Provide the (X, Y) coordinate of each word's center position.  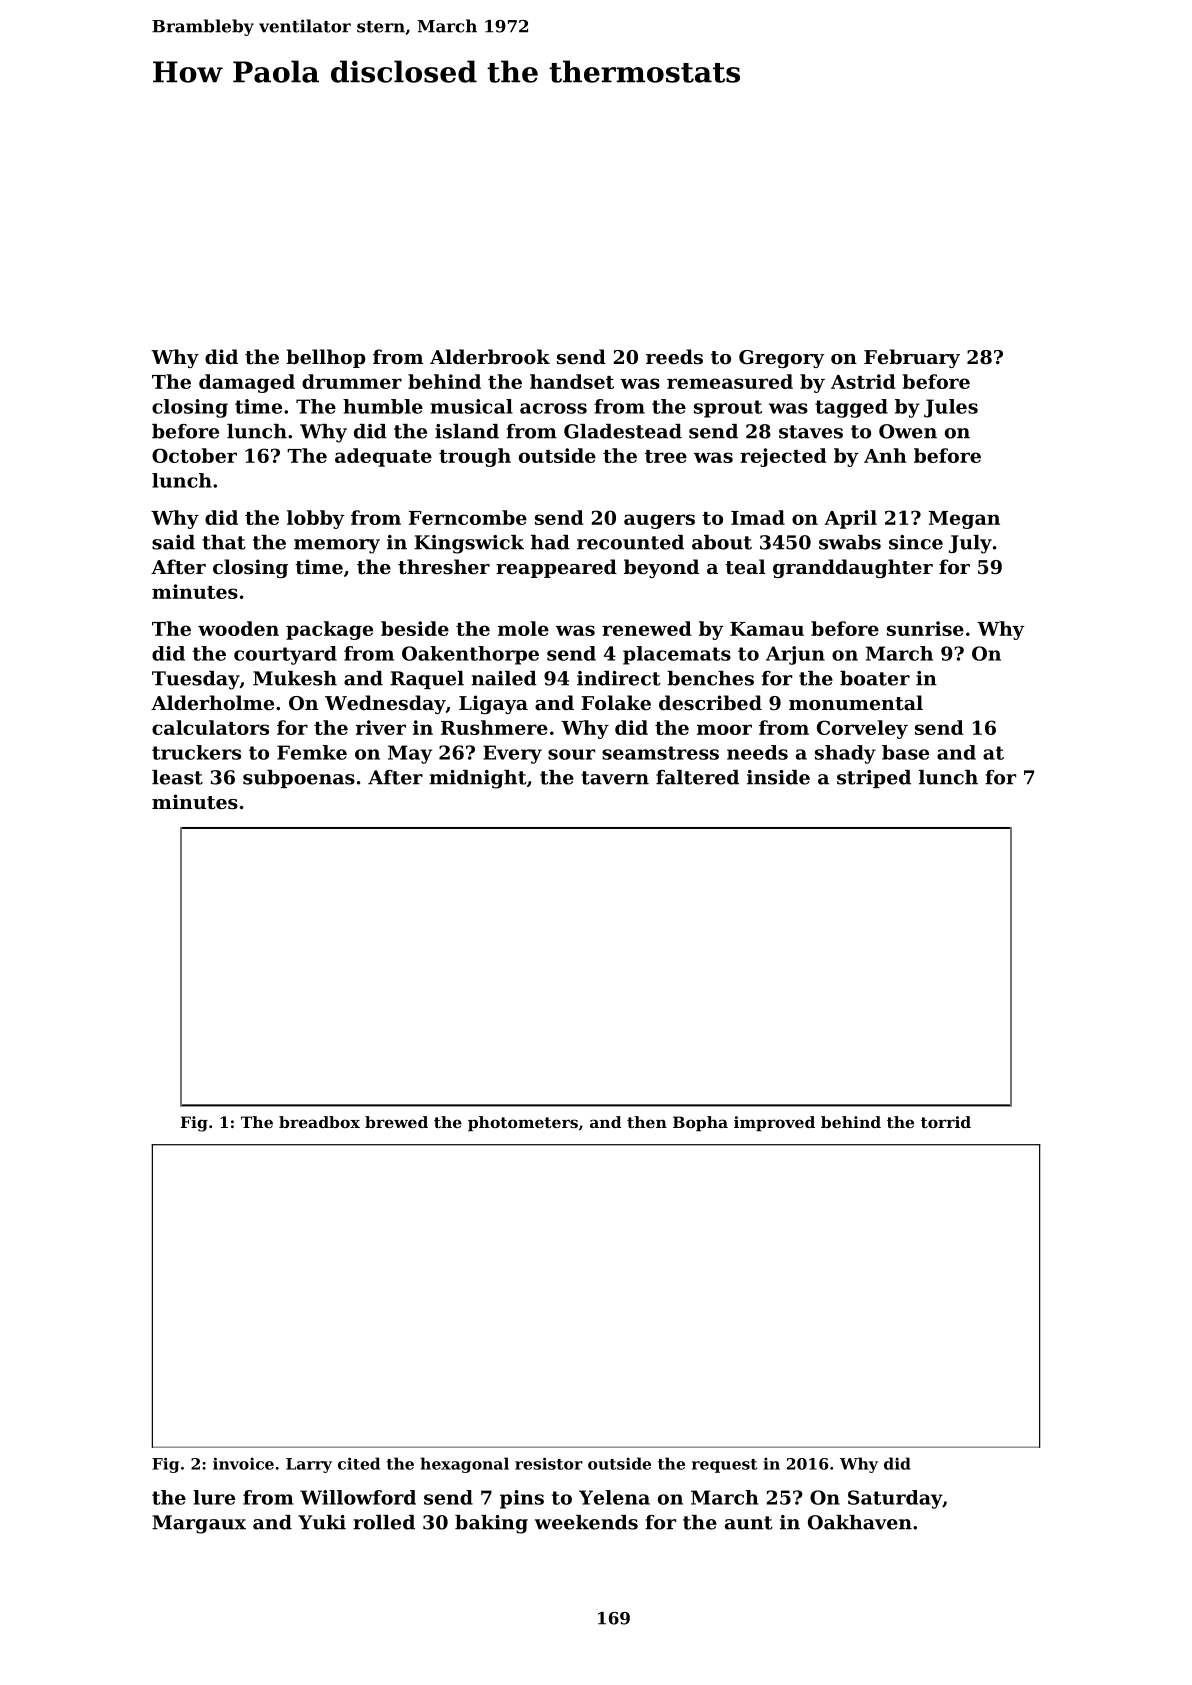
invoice (243, 1463)
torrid (946, 1122)
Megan (964, 520)
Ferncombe (468, 517)
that (224, 542)
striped (874, 779)
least (177, 777)
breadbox (319, 1122)
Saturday (895, 1499)
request (724, 1466)
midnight (478, 779)
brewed (396, 1122)
